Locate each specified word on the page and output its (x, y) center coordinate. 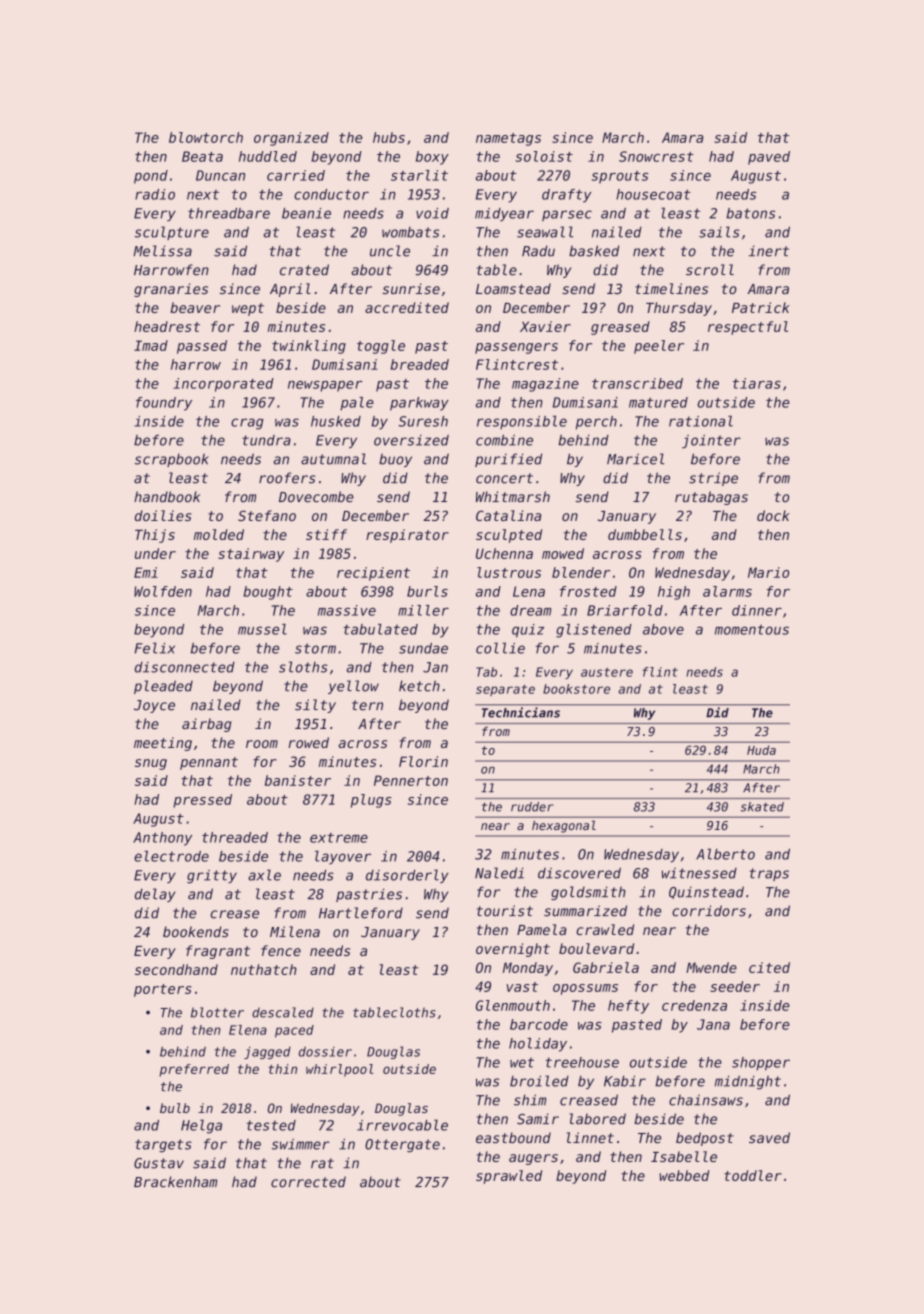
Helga (201, 1126)
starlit (419, 175)
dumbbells (645, 534)
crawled (605, 929)
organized (291, 139)
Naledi (499, 873)
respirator (407, 536)
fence (281, 950)
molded (219, 534)
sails (719, 232)
